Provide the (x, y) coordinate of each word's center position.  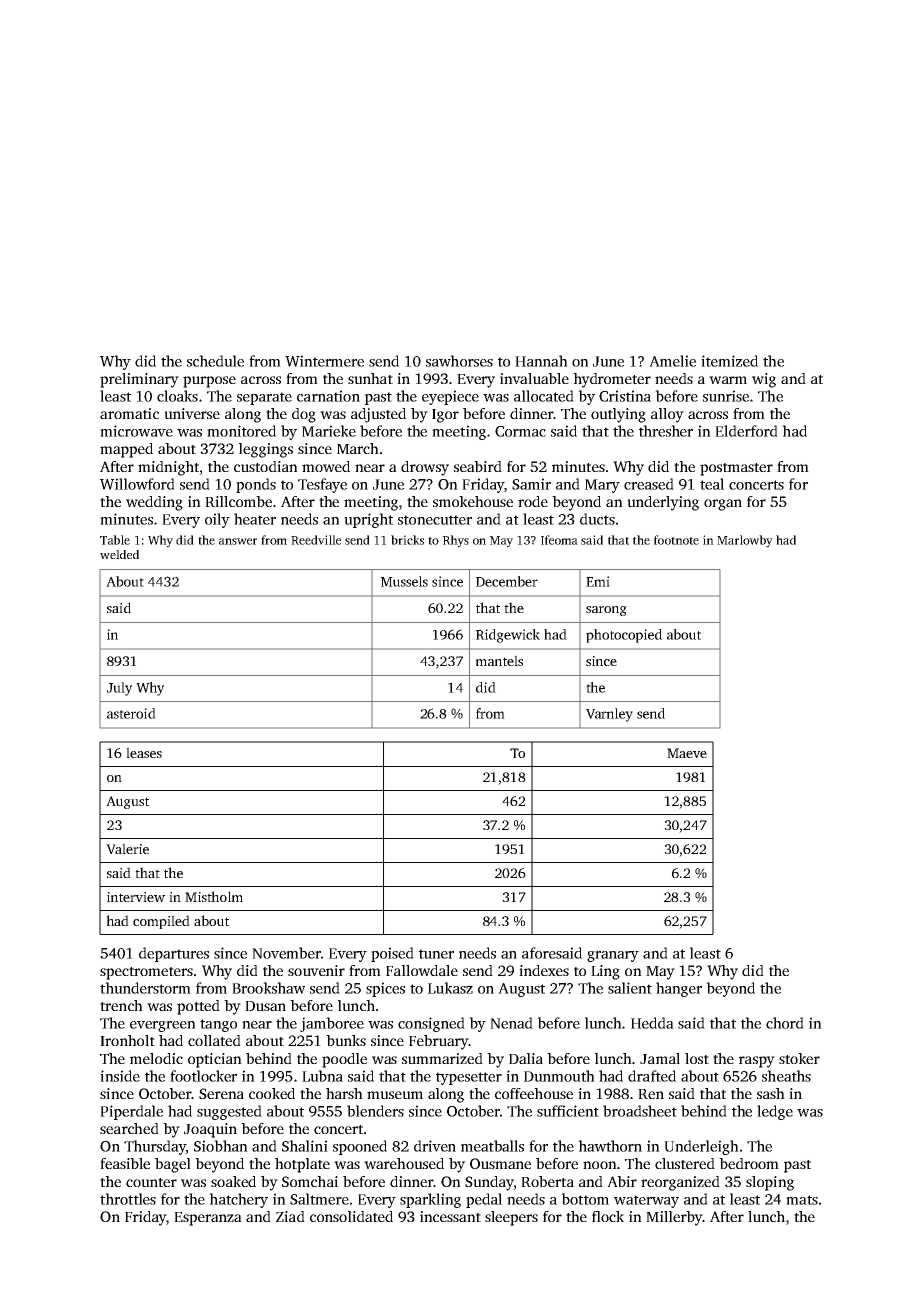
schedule (215, 361)
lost (697, 1058)
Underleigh (701, 1147)
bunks (346, 1040)
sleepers (511, 1218)
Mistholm (214, 896)
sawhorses (459, 361)
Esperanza (208, 1219)
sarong (606, 611)
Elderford (746, 431)
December (507, 581)
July (119, 689)
